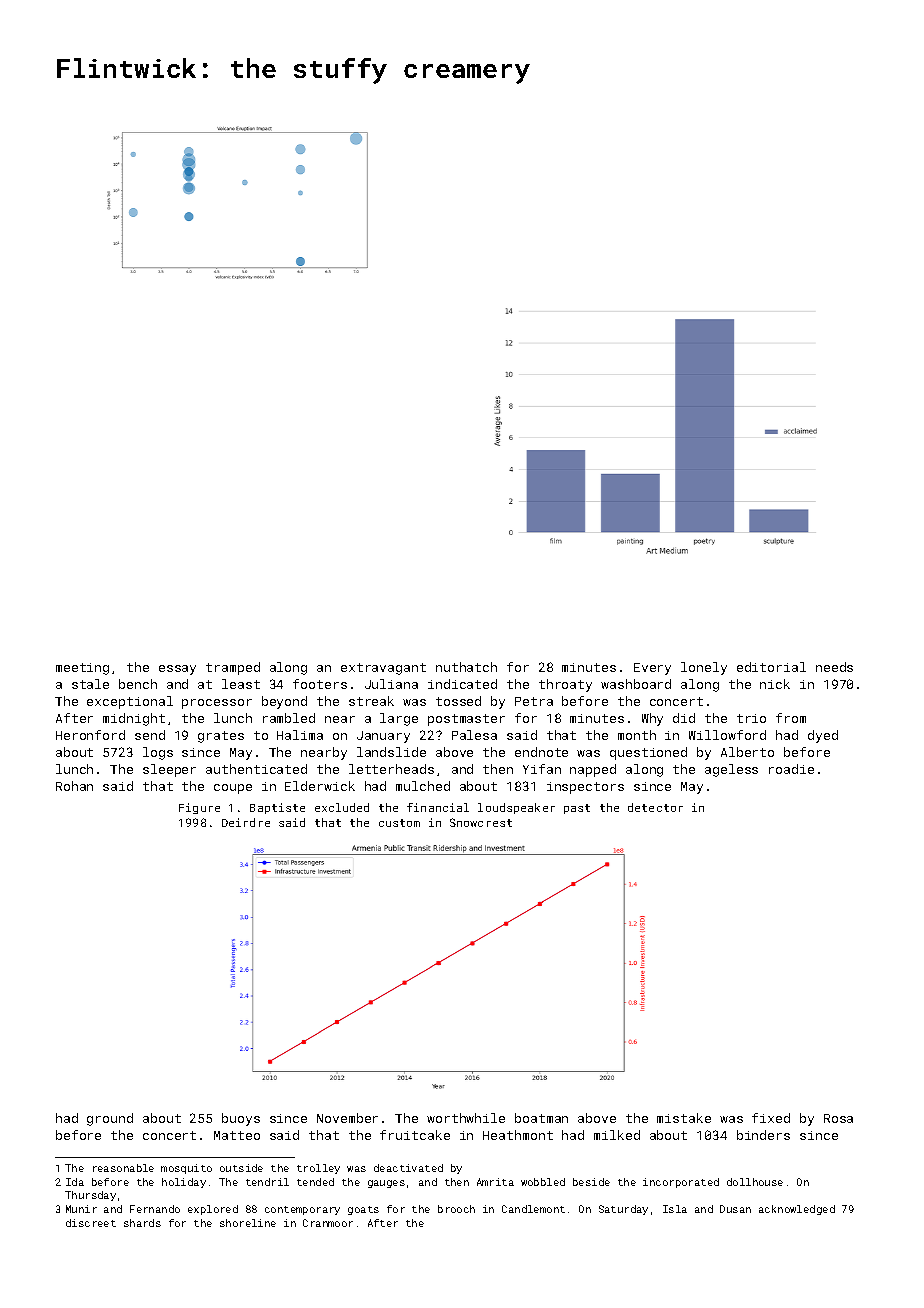  Describe the element at coordinates (771, 1118) in the document. I see `fixed` at that location.
